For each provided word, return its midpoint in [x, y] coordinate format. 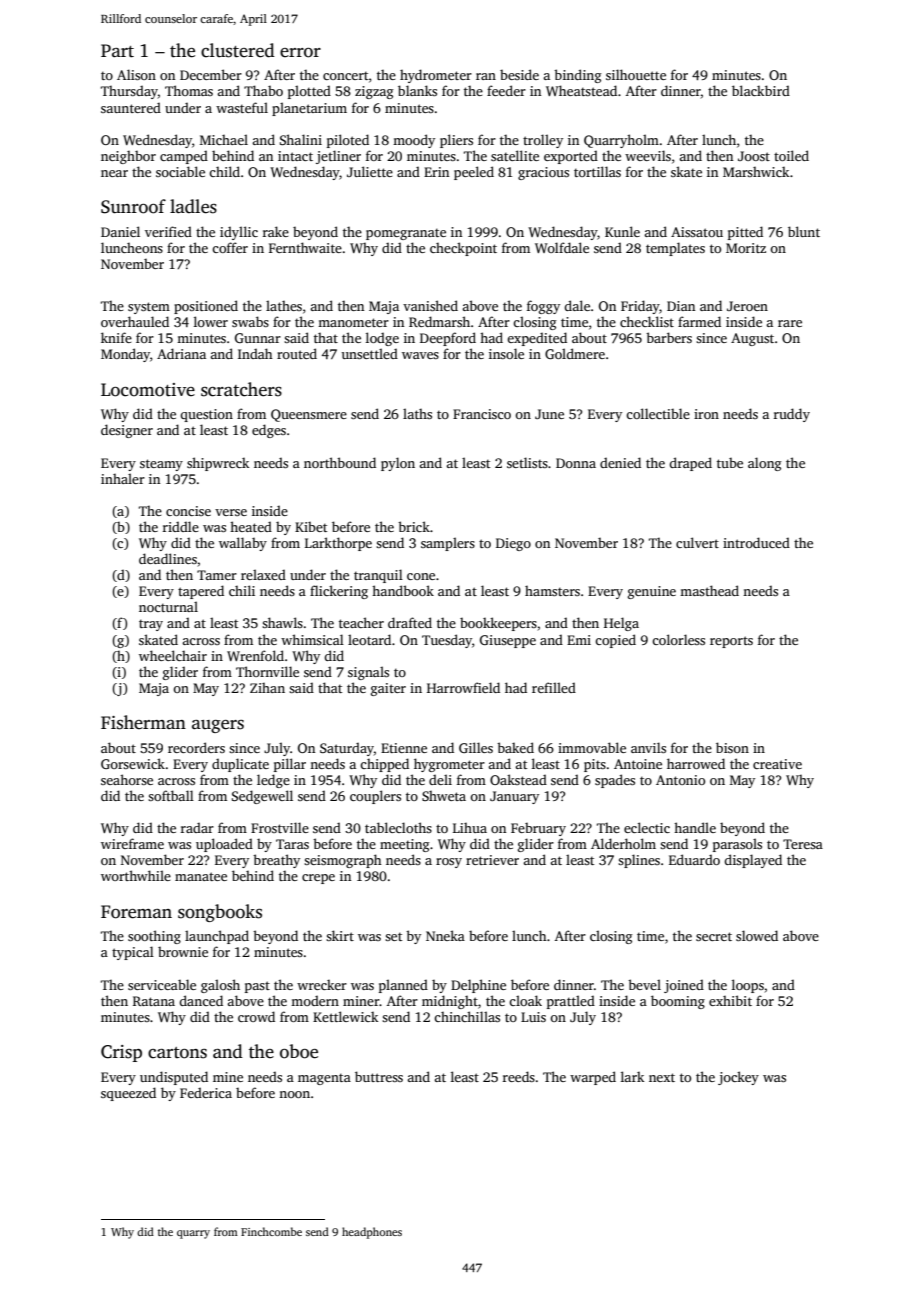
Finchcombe [271, 1231]
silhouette [636, 74]
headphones [372, 1233]
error [300, 53]
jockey [738, 1078]
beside [519, 74]
